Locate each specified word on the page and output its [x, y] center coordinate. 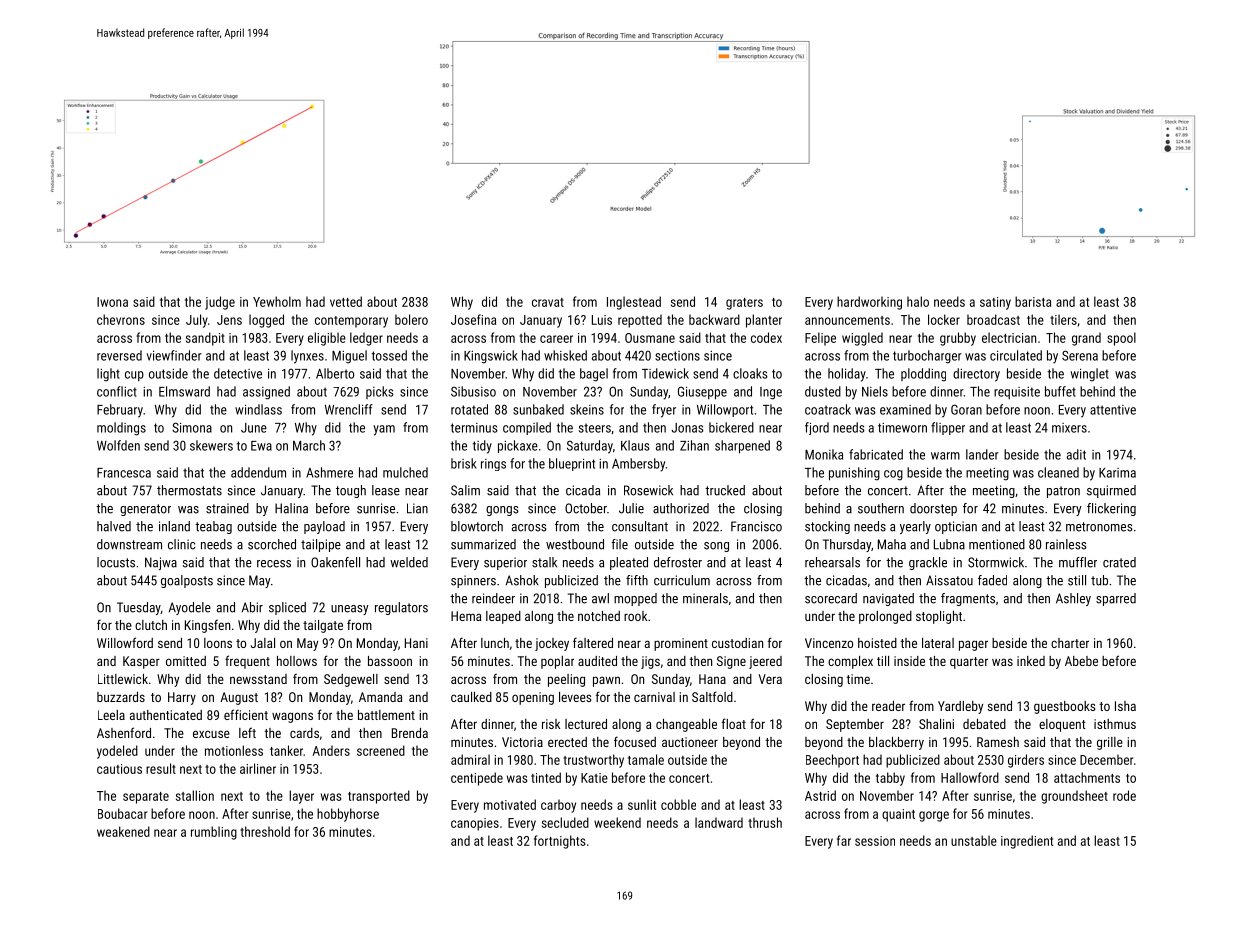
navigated [888, 599]
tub [1099, 580]
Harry [182, 698]
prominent [681, 644]
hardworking [869, 303]
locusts [116, 562]
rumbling [214, 833]
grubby [958, 339]
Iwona [112, 302]
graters [744, 304]
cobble [678, 804]
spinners [473, 581]
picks [380, 392]
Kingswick [491, 357]
